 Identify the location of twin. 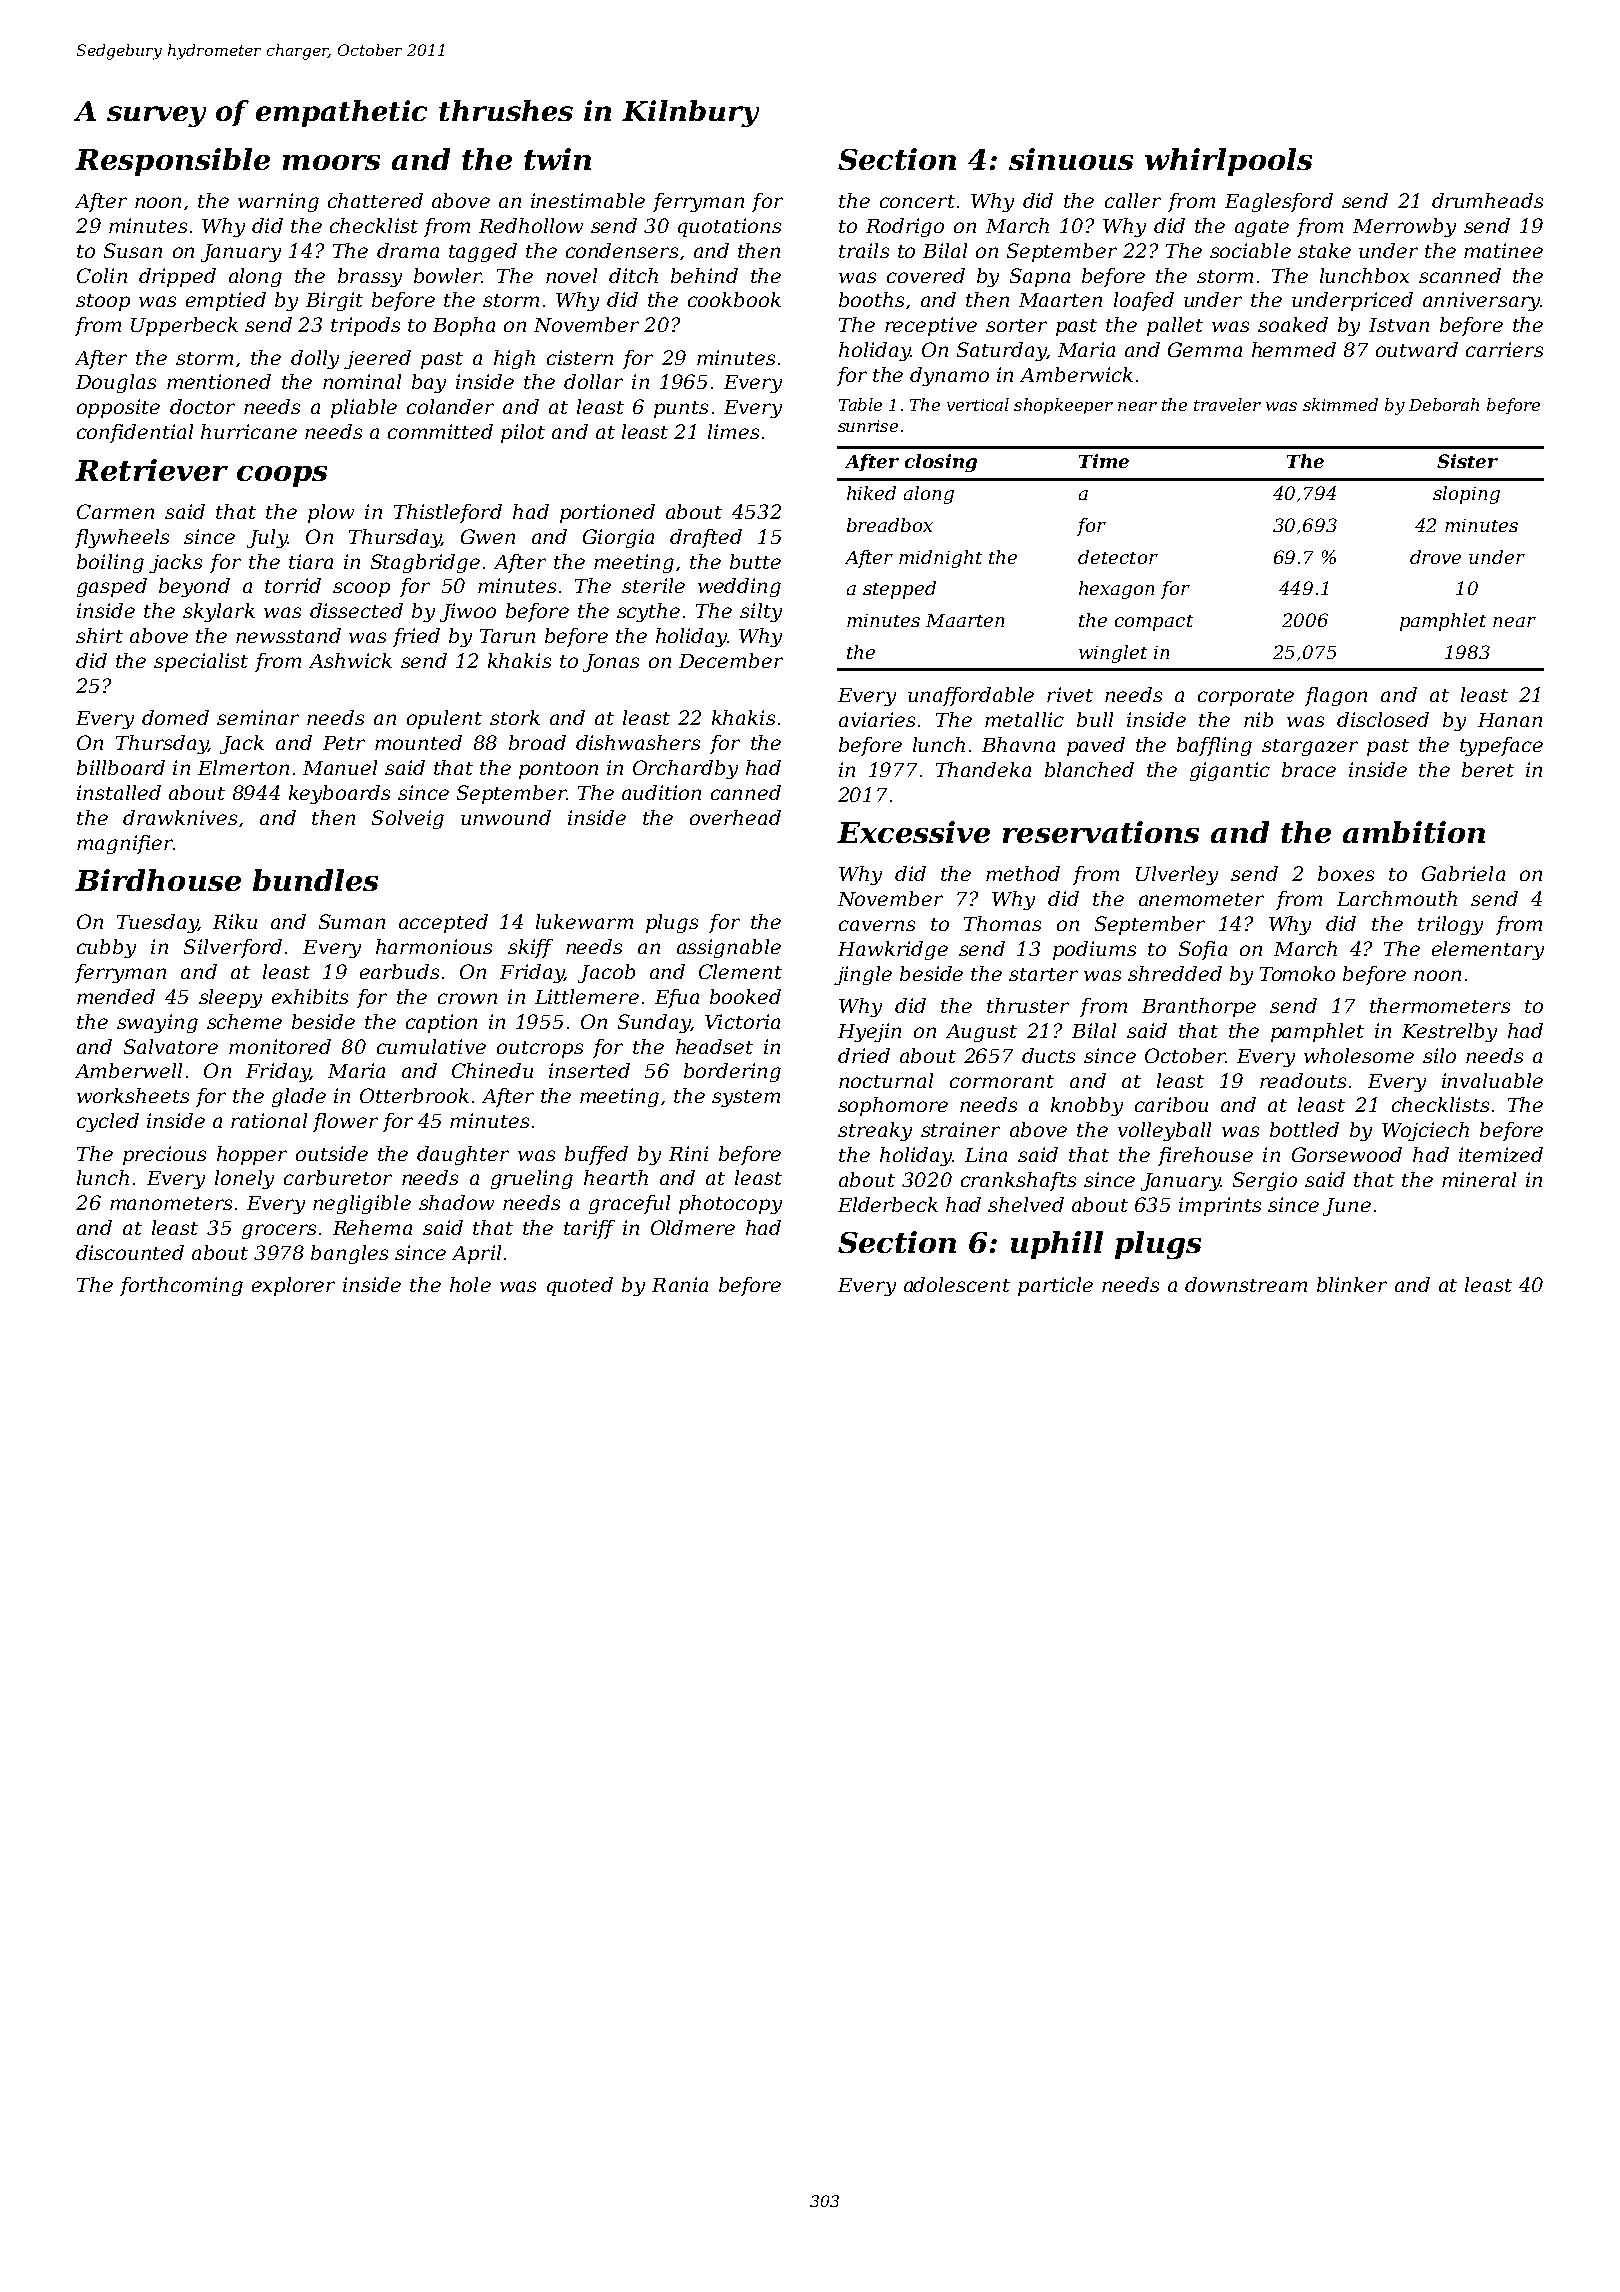
(557, 159).
